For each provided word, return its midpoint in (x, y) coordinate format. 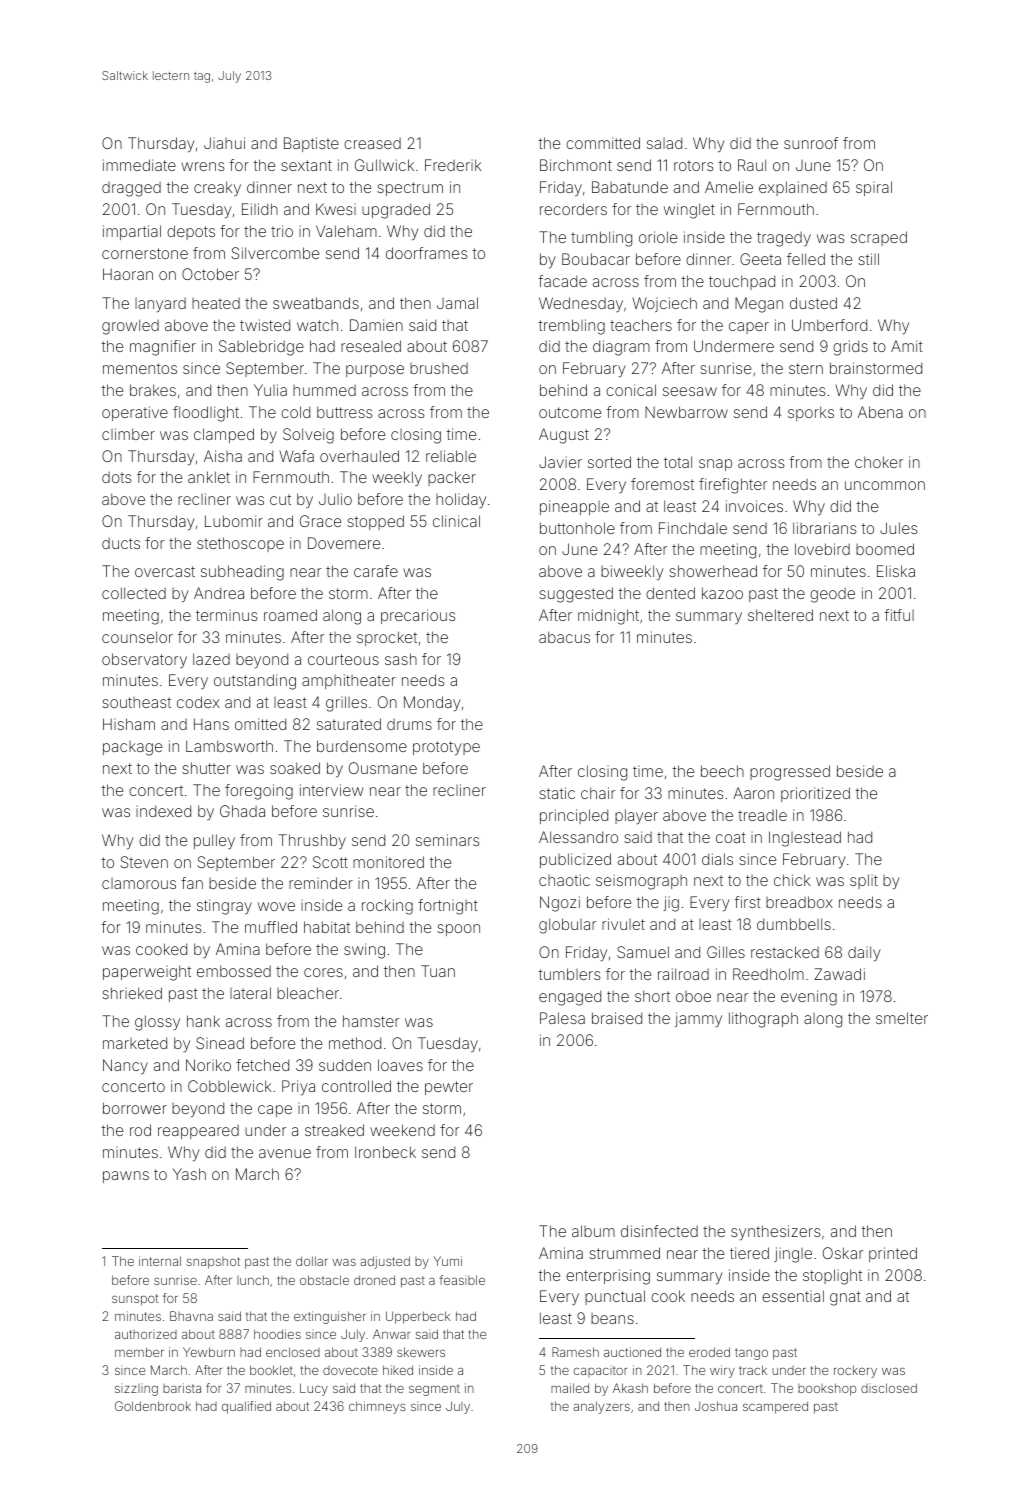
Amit (906, 346)
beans (612, 1318)
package (132, 748)
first (747, 902)
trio (282, 231)
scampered (775, 1407)
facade (562, 281)
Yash (189, 1174)
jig (671, 904)
